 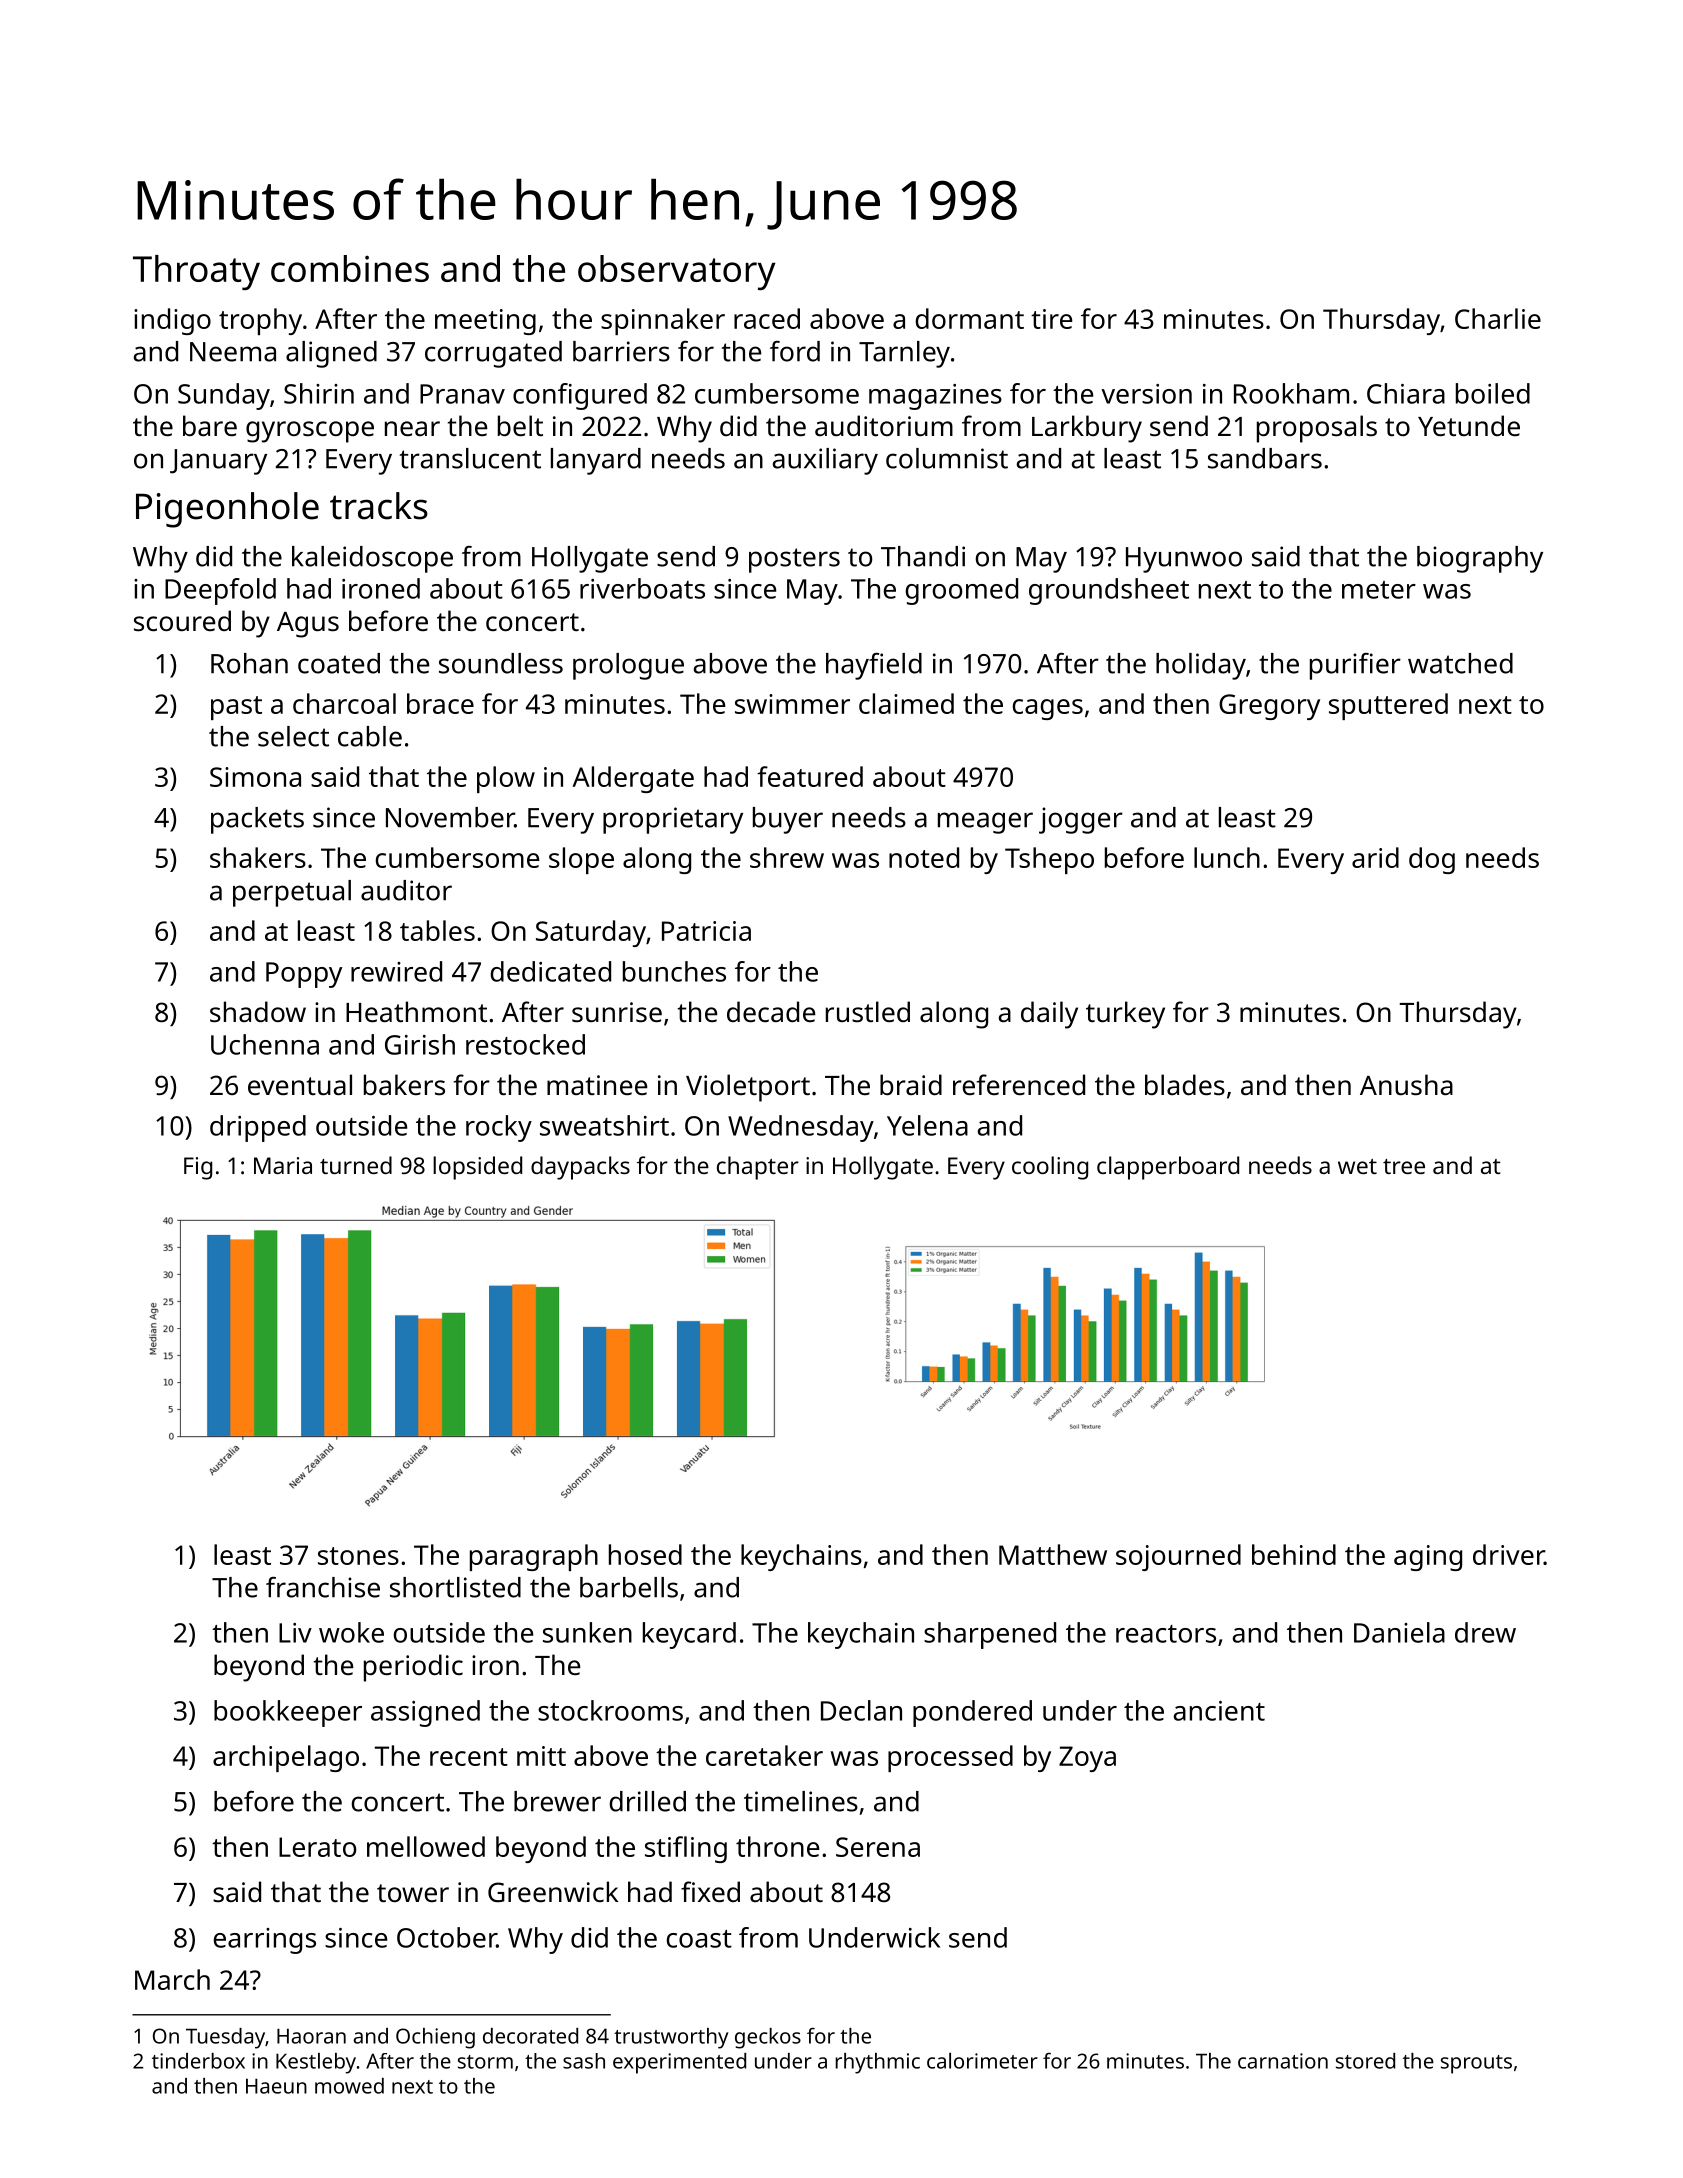 I want to click on observatory, so click(x=677, y=272).
